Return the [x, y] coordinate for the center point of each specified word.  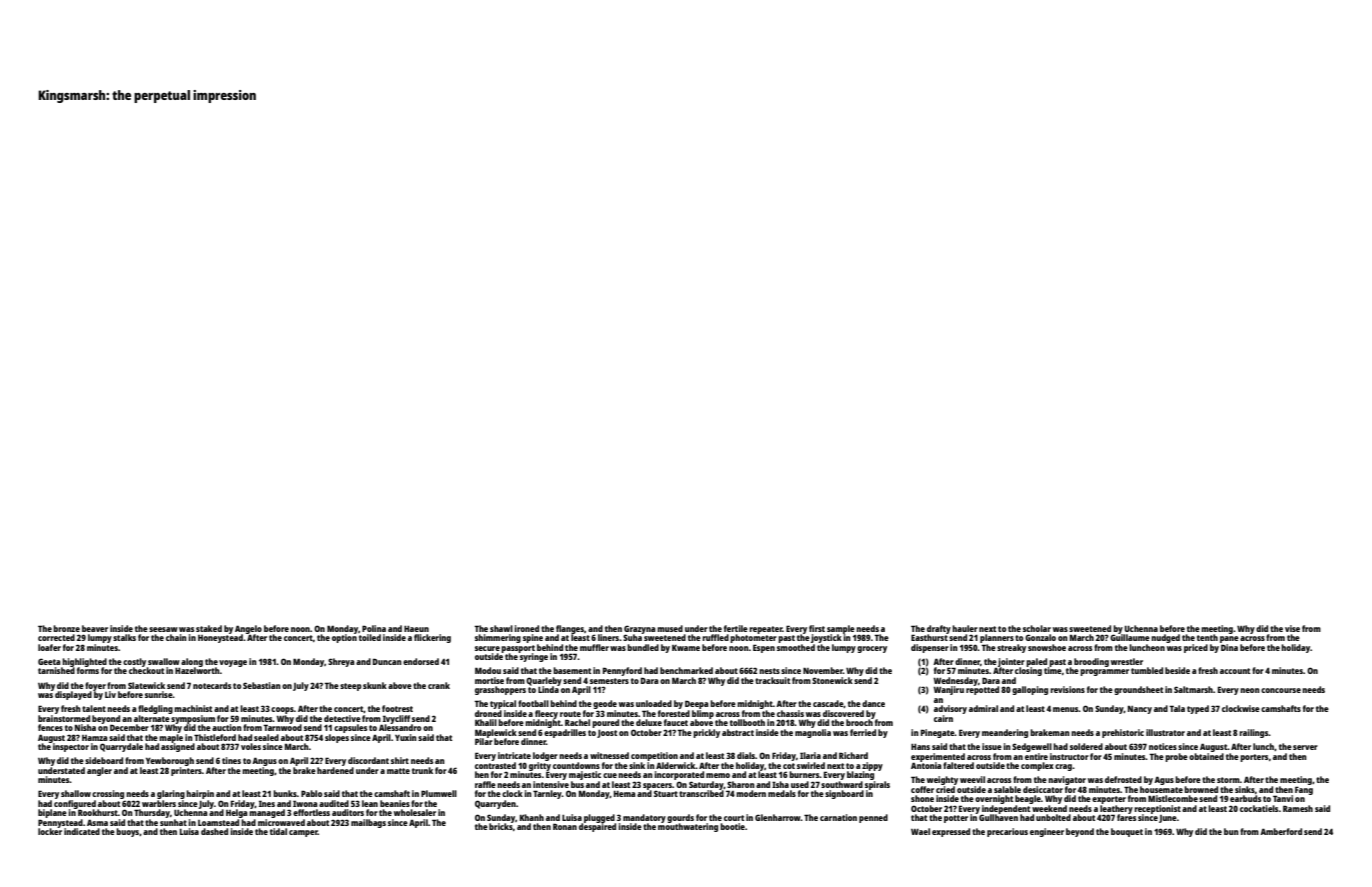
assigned [178, 747]
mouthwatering [688, 827]
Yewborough [170, 761]
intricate [514, 755]
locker [50, 831]
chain [176, 637]
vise [1292, 628]
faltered [958, 765]
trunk [422, 770]
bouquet [1127, 832]
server [1305, 747]
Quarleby [544, 681]
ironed [526, 628]
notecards [212, 685]
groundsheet [1138, 690]
